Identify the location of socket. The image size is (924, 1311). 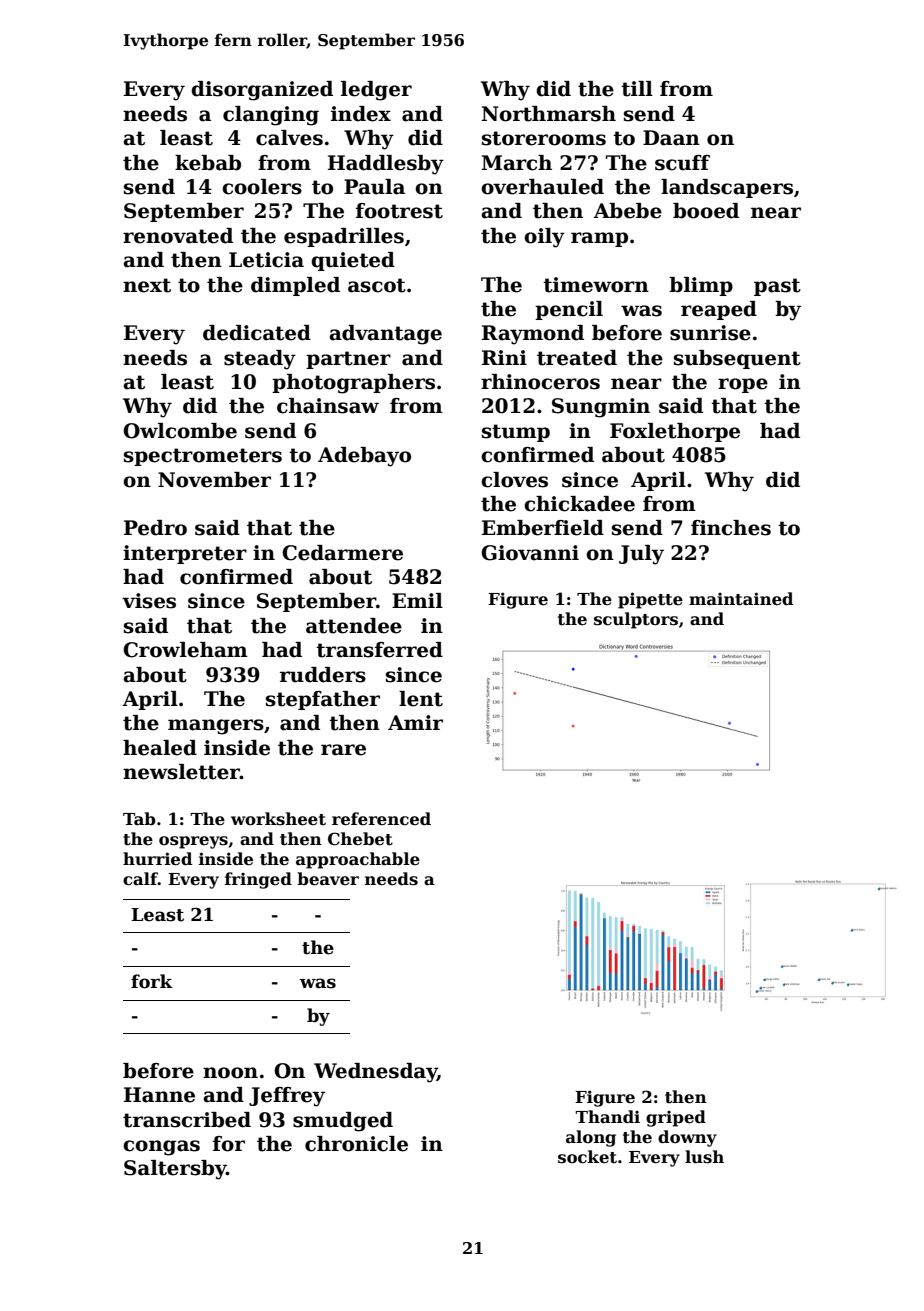
(587, 1157).
